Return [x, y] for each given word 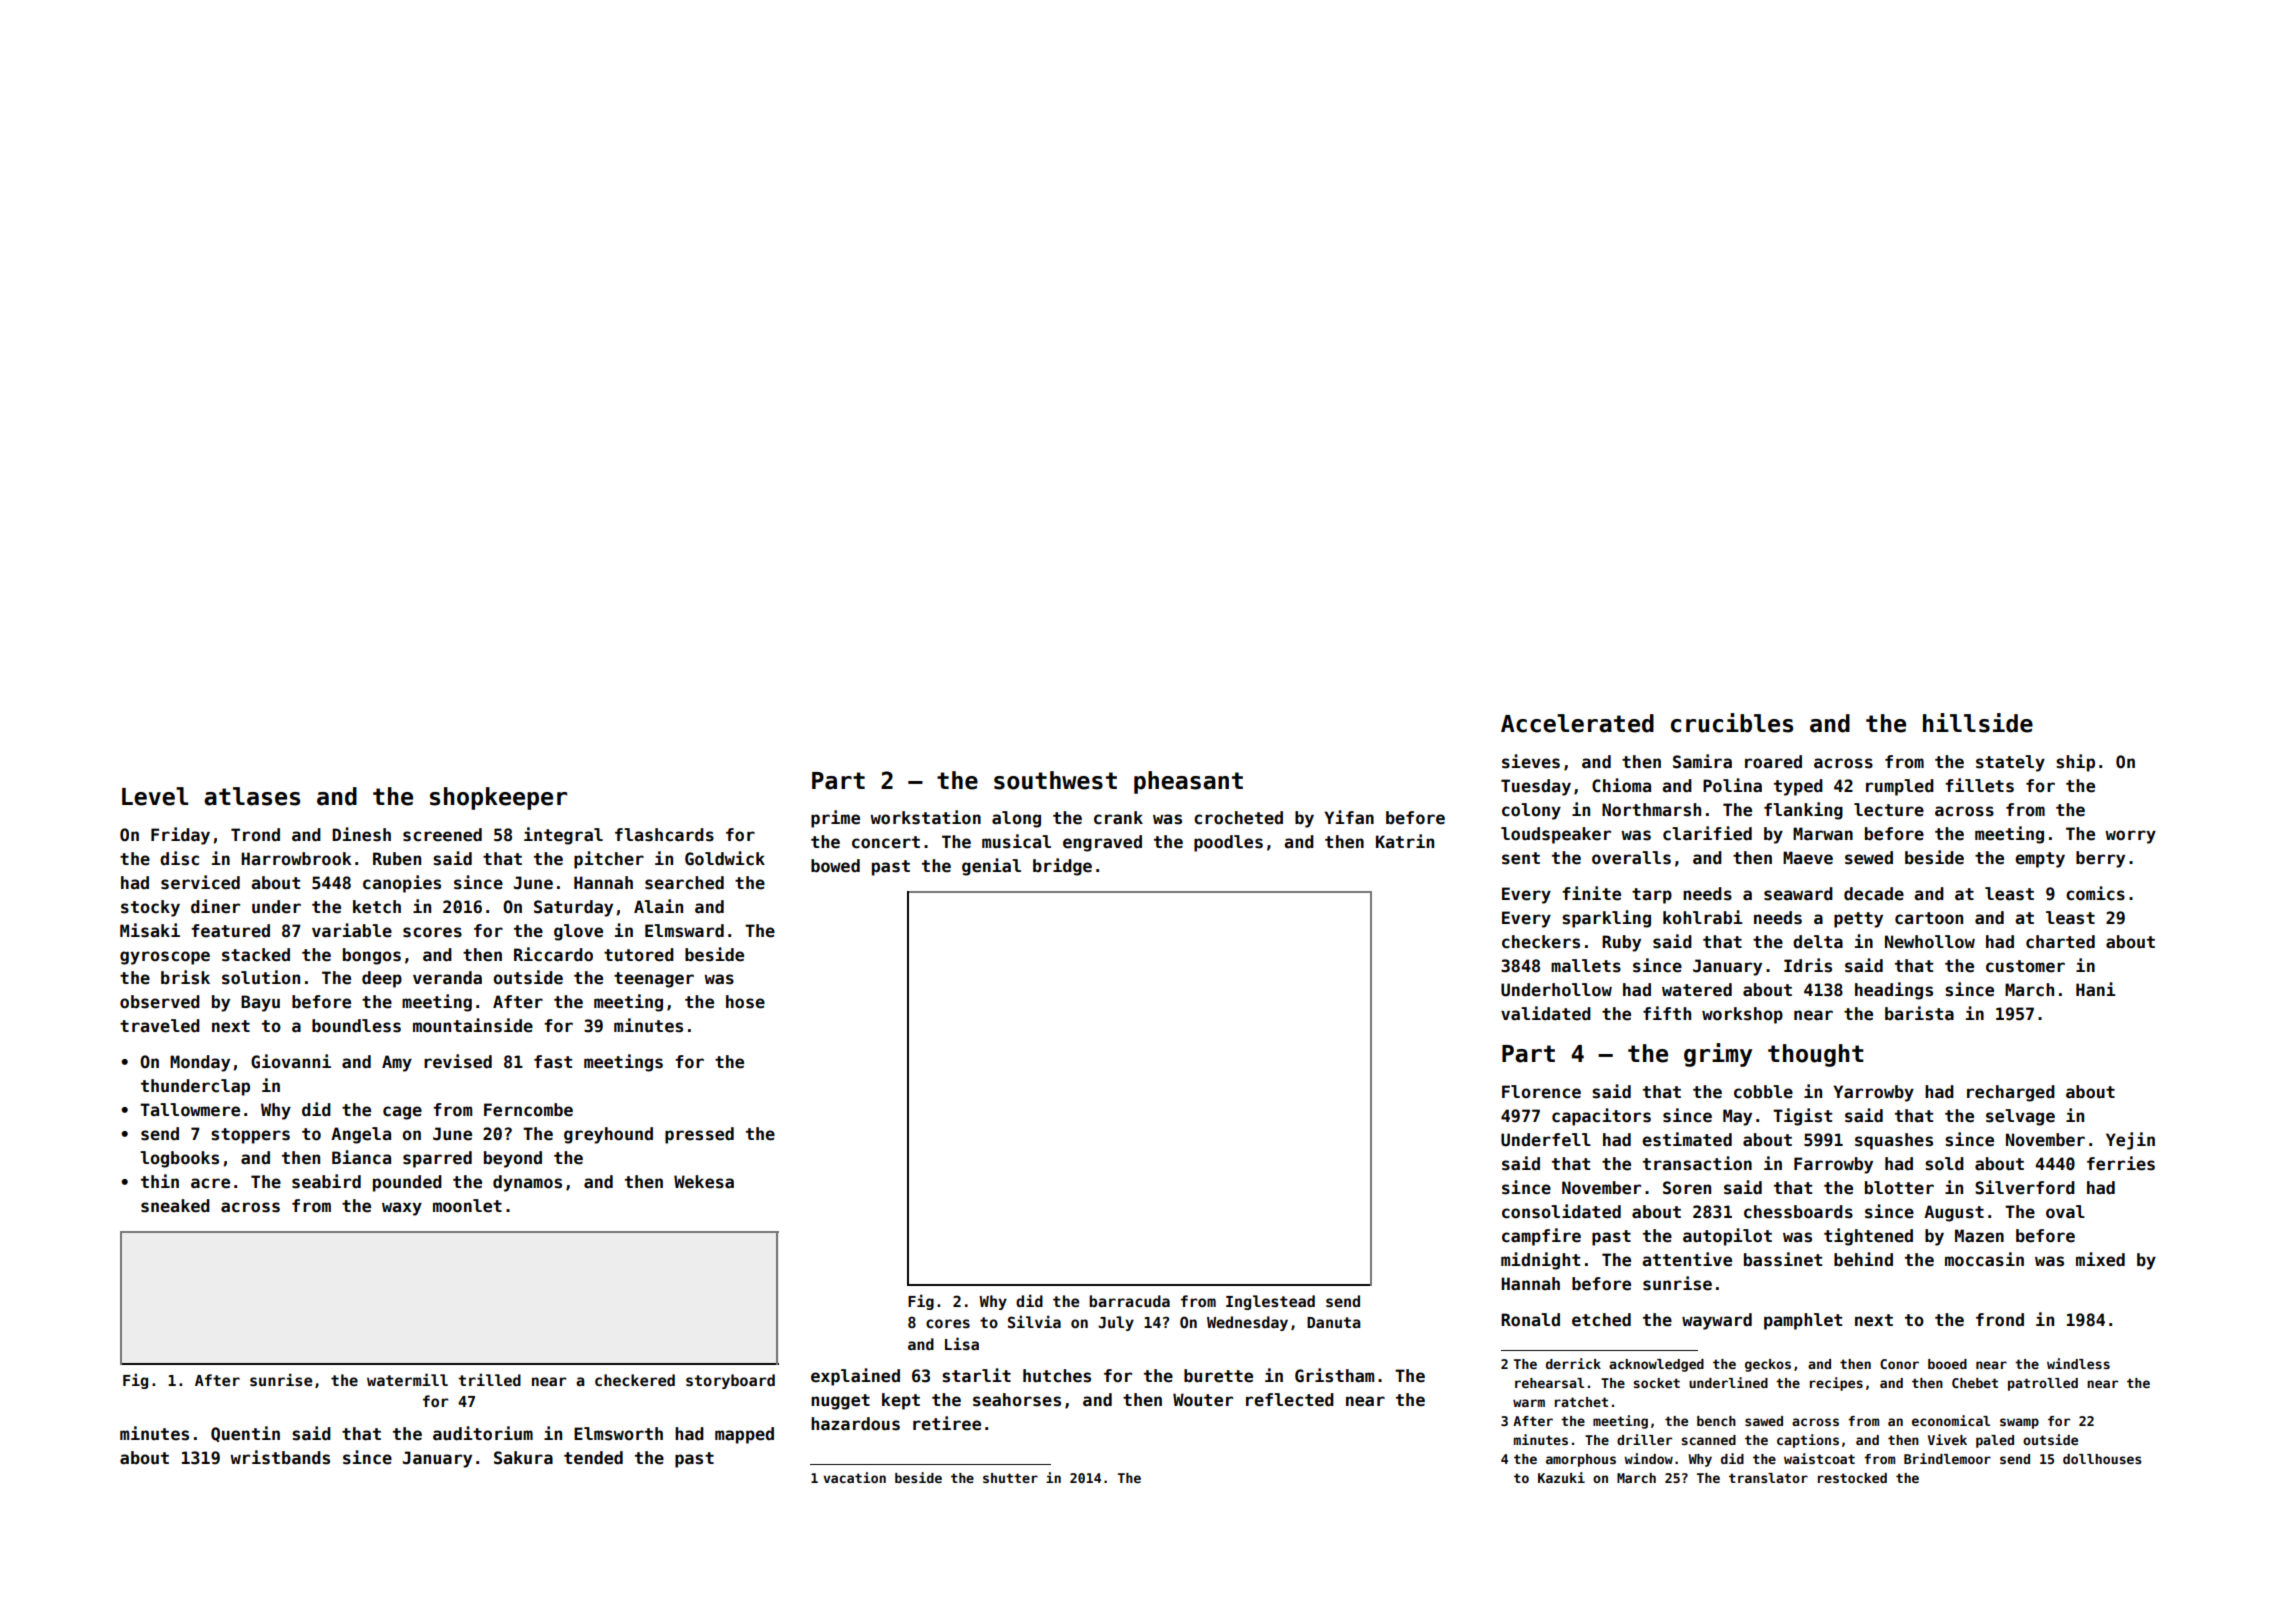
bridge [1062, 867]
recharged [2011, 1093]
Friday [180, 836]
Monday [200, 1063]
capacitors [1601, 1117]
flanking [1803, 811]
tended [593, 1458]
